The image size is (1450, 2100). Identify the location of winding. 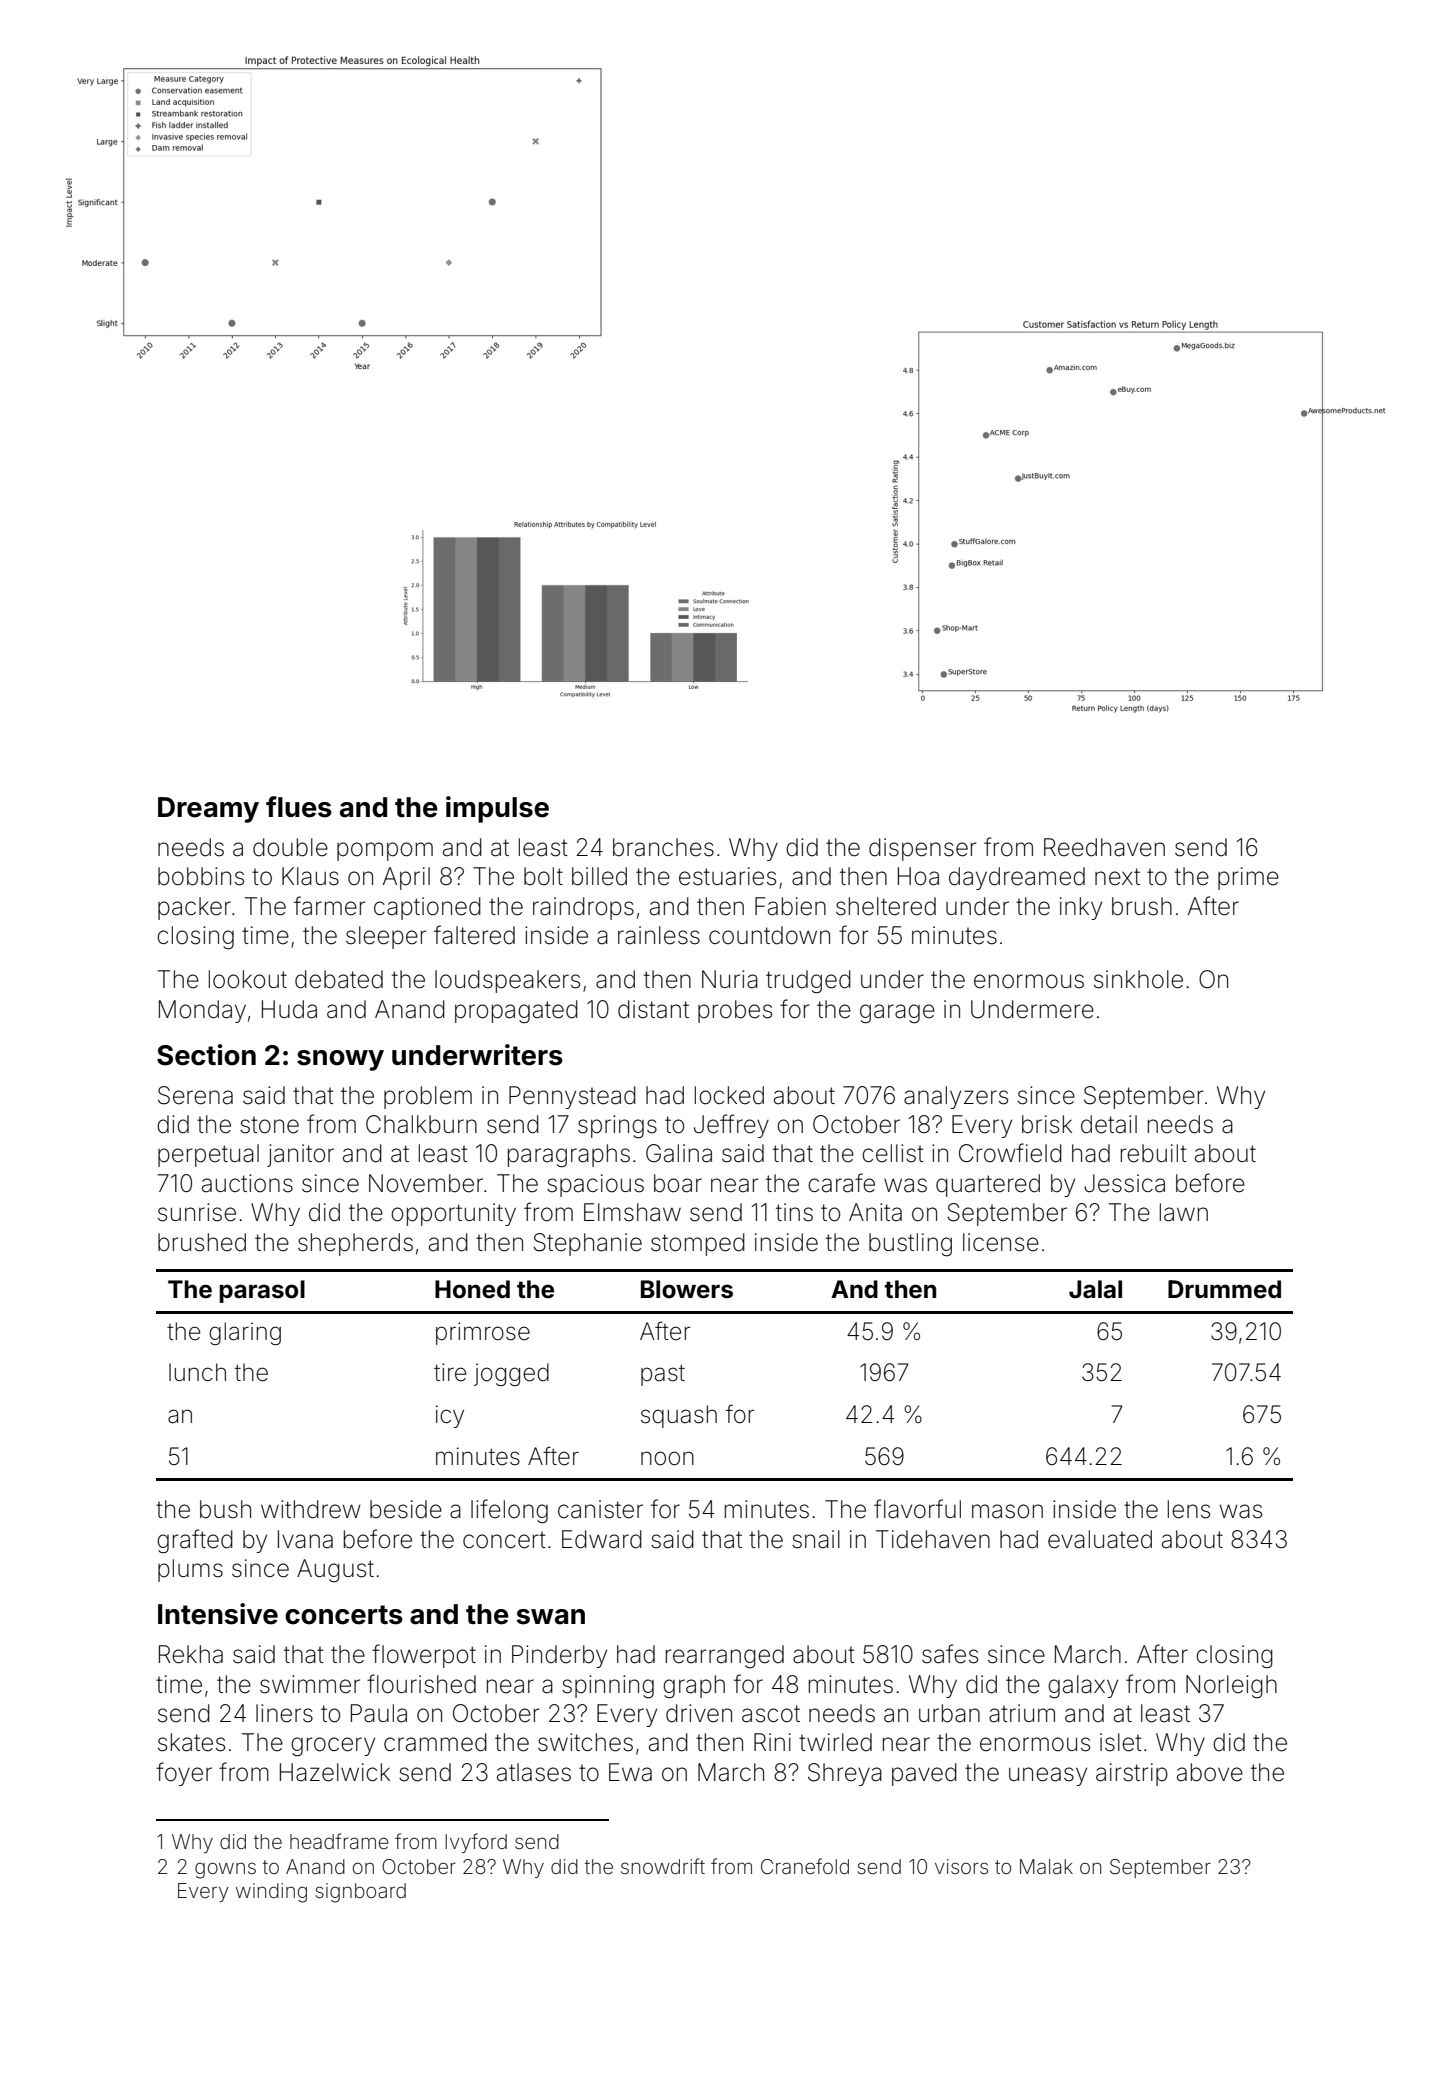
(271, 1893).
